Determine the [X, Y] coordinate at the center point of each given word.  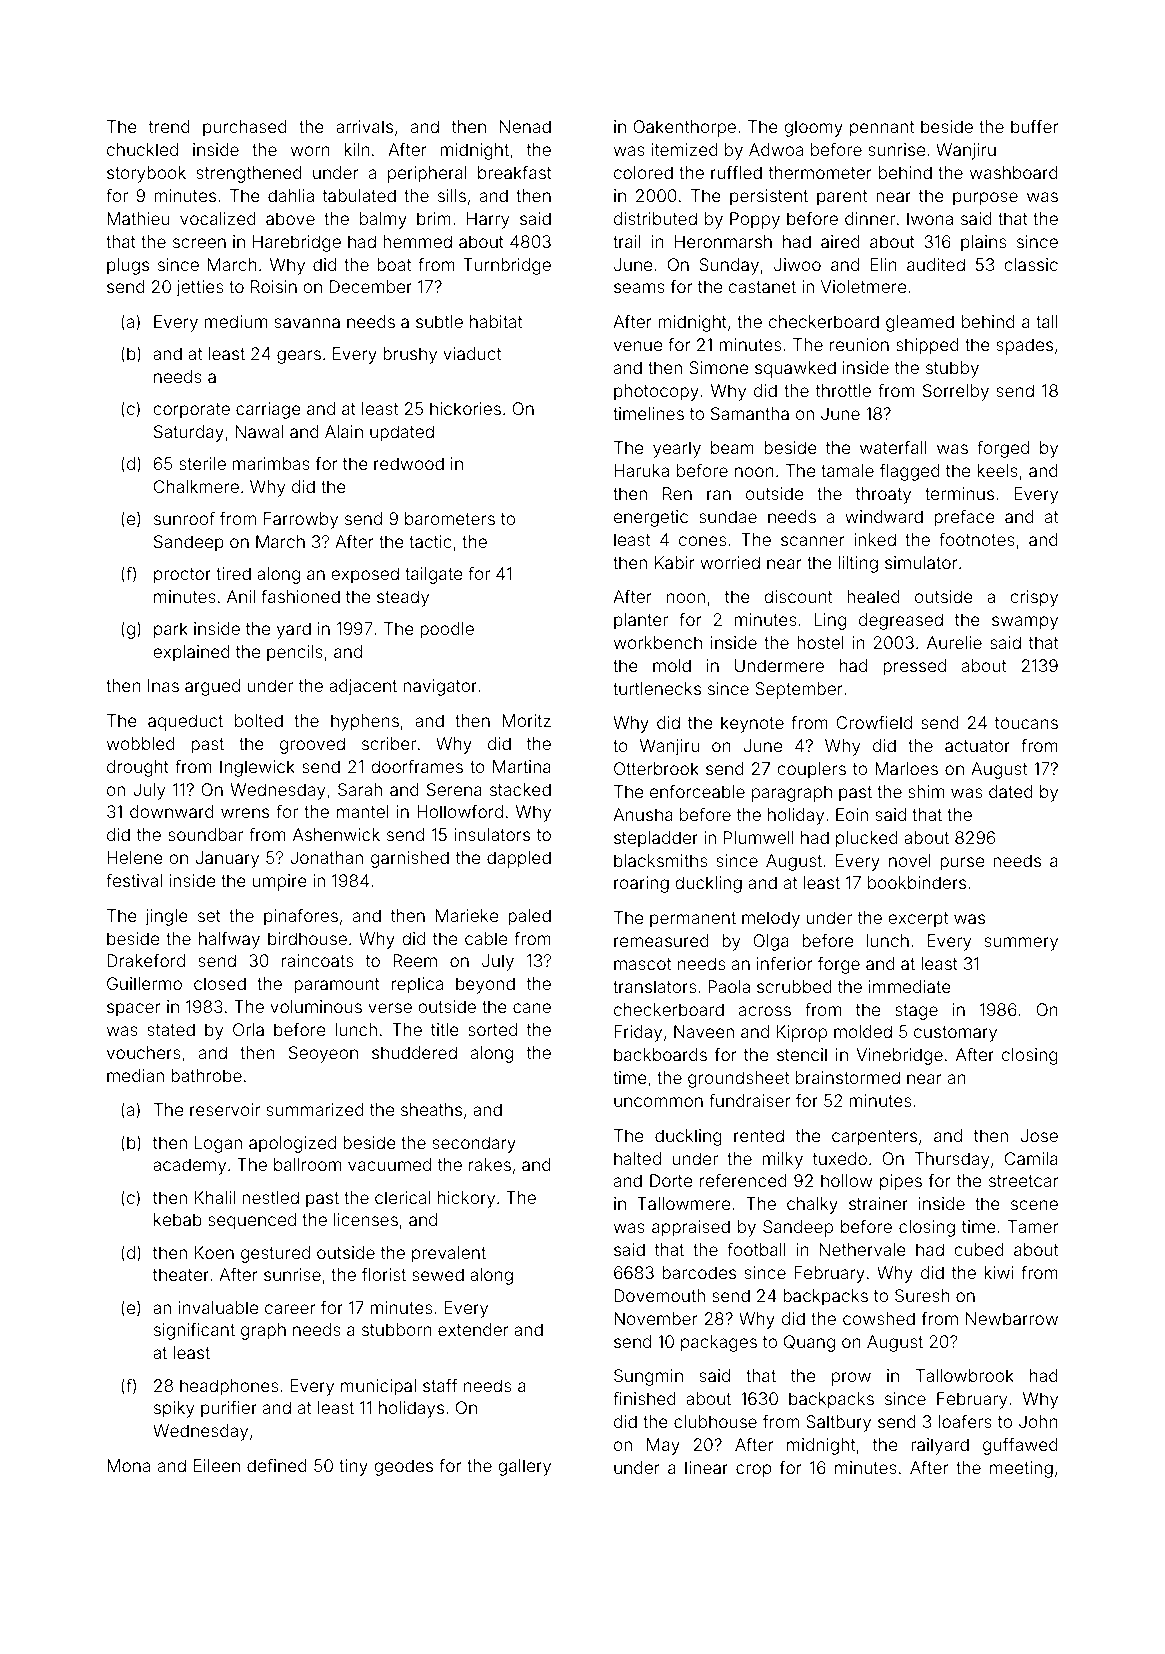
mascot [642, 964]
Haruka [641, 470]
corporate [191, 411]
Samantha [750, 413]
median [135, 1075]
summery [1021, 944]
